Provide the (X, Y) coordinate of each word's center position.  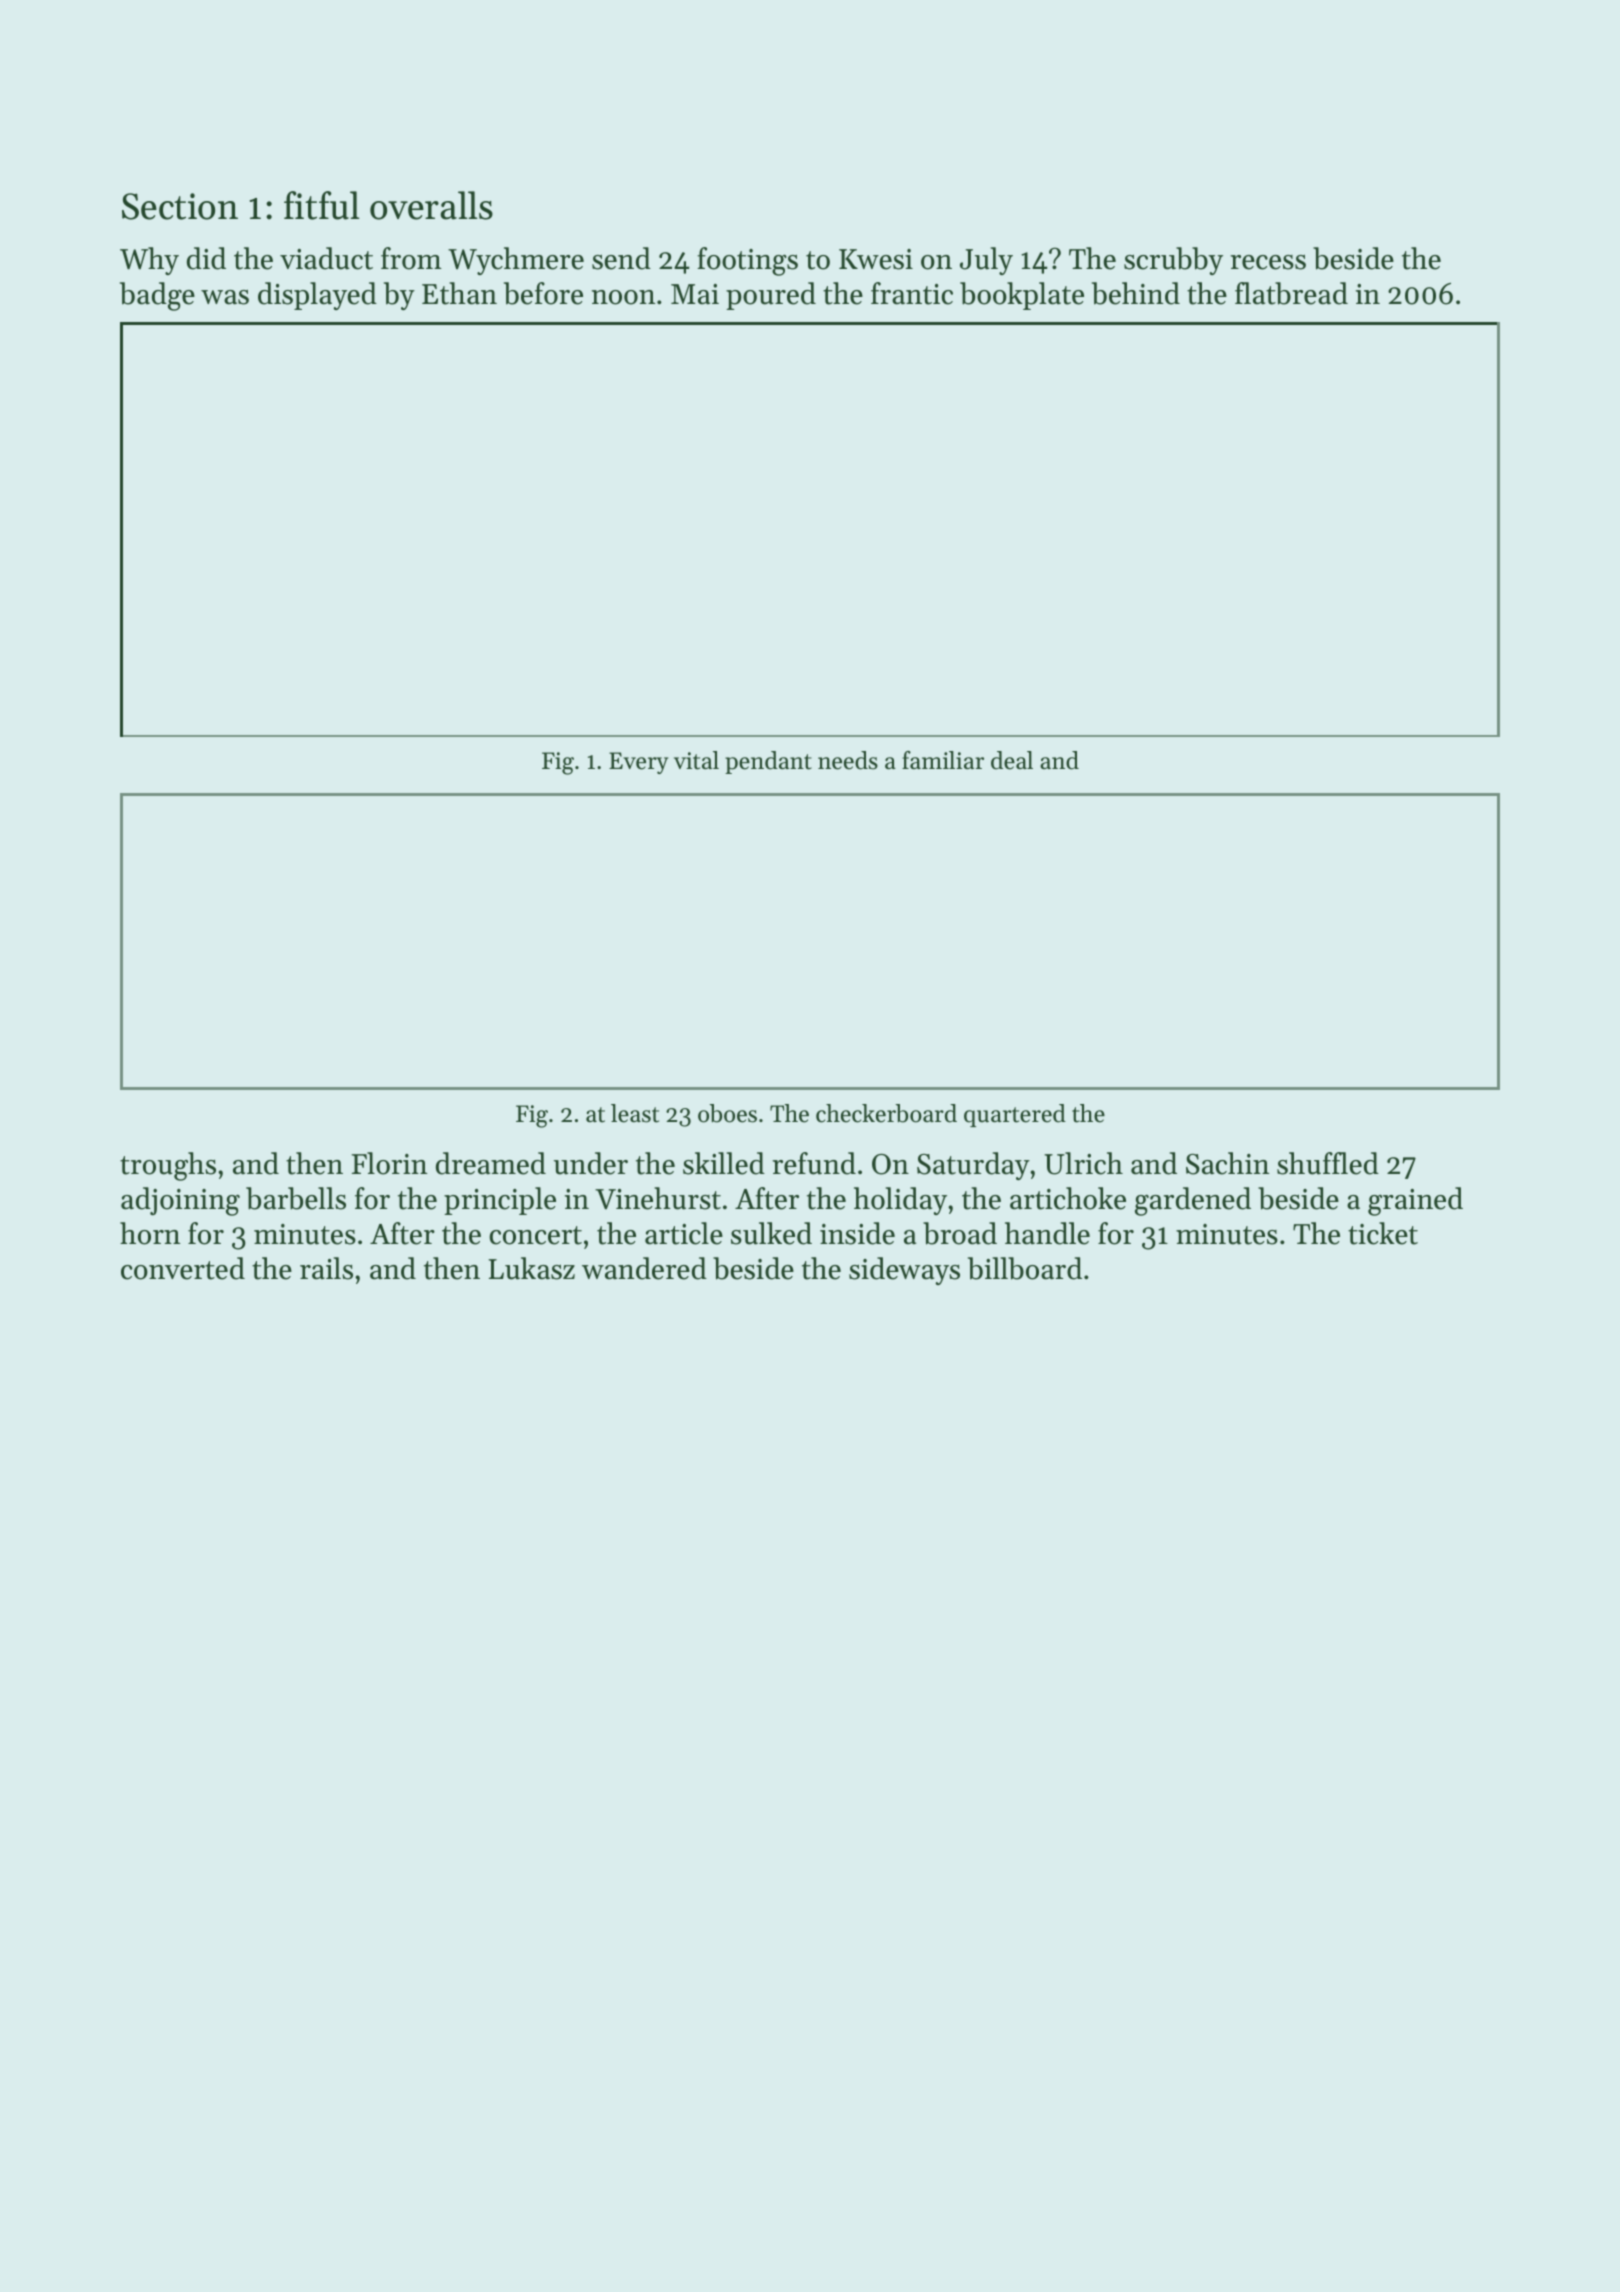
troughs (168, 1166)
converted (183, 1268)
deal (1012, 760)
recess (1268, 262)
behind (1136, 293)
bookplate (1022, 296)
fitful (321, 205)
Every (638, 763)
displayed (317, 296)
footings (747, 261)
